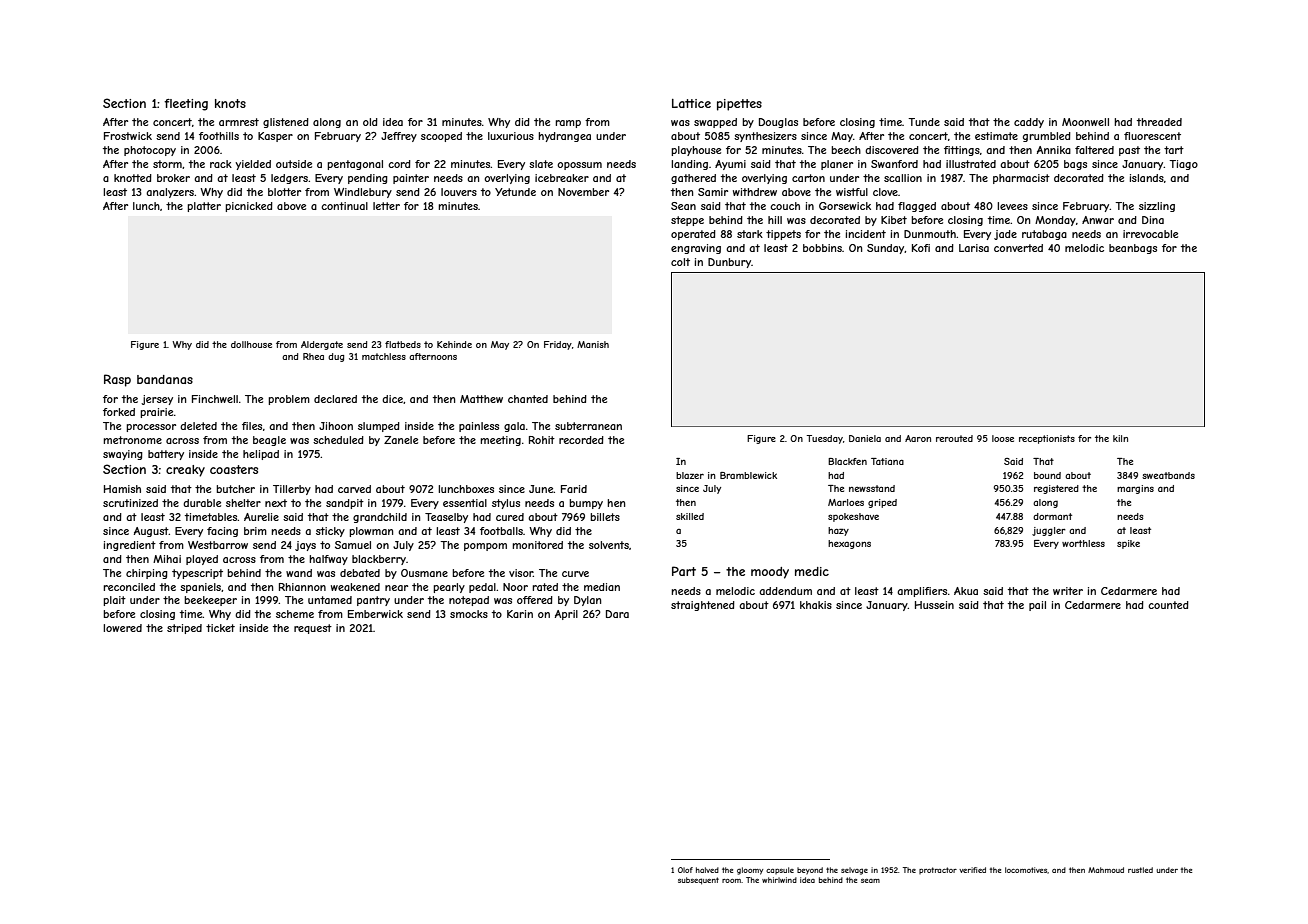 The height and width of the screenshot is (924, 1308). I want to click on beagle, so click(269, 441).
